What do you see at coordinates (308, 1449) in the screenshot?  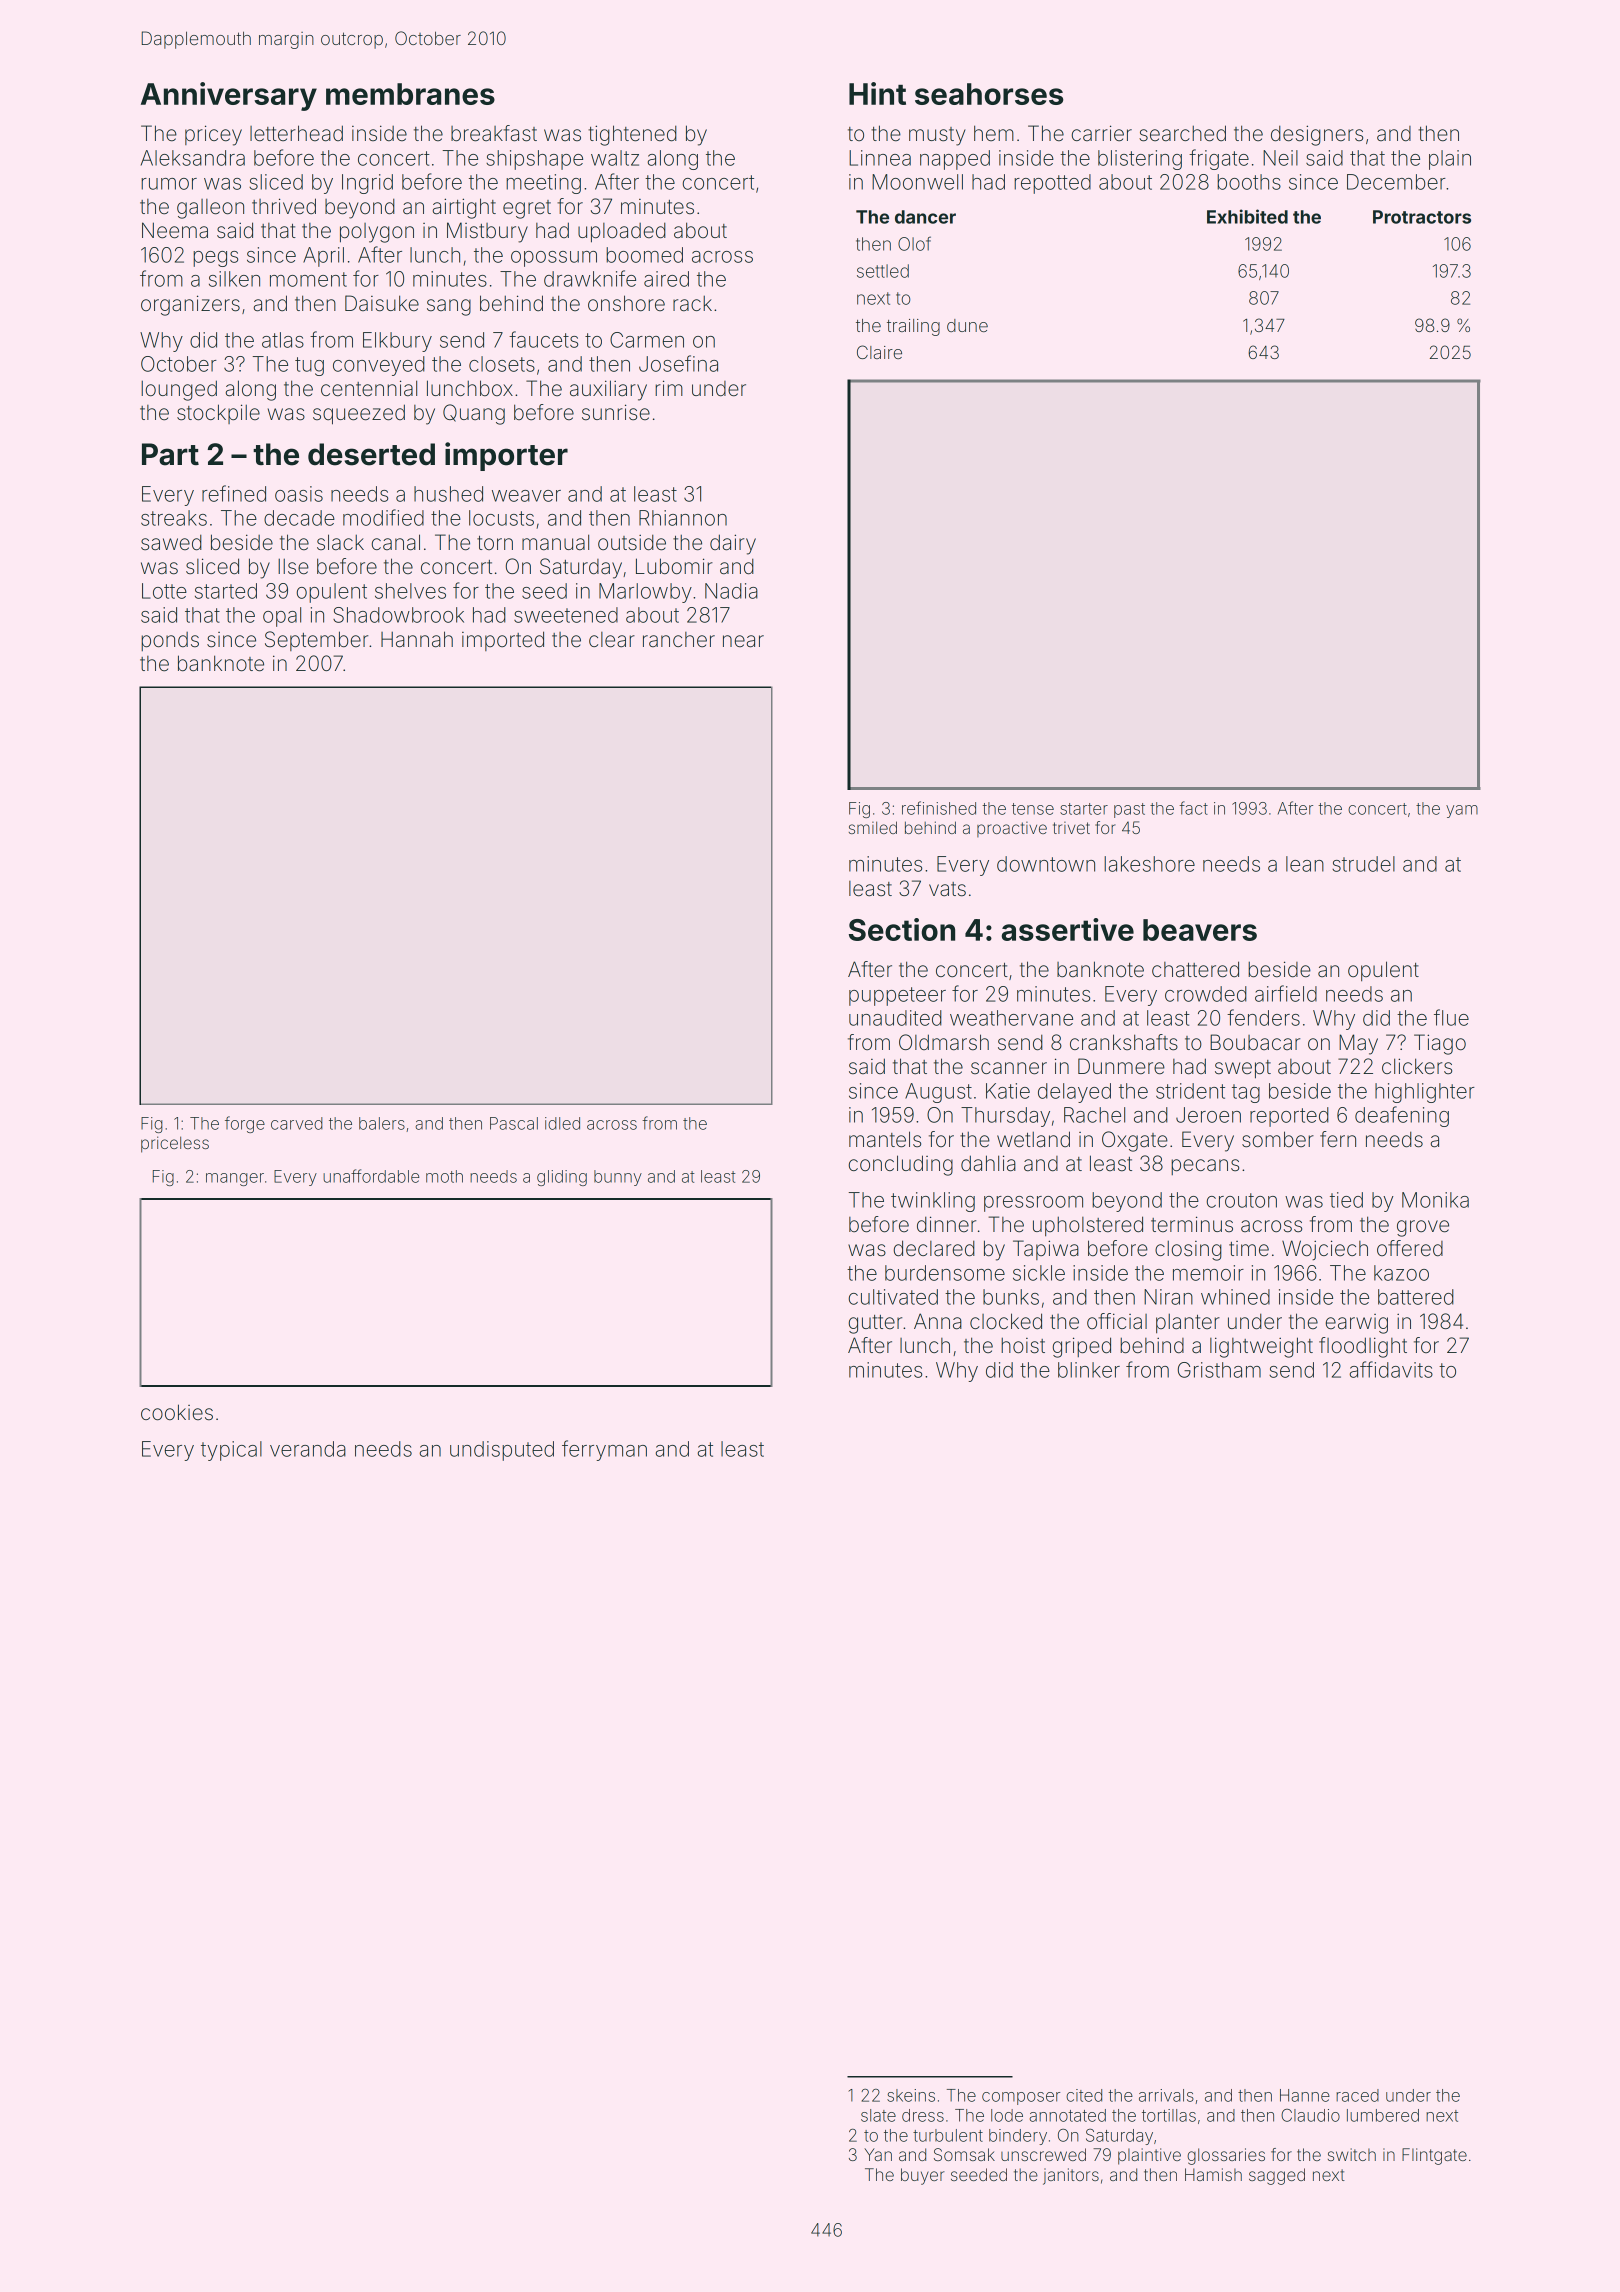 I see `veranda` at bounding box center [308, 1449].
